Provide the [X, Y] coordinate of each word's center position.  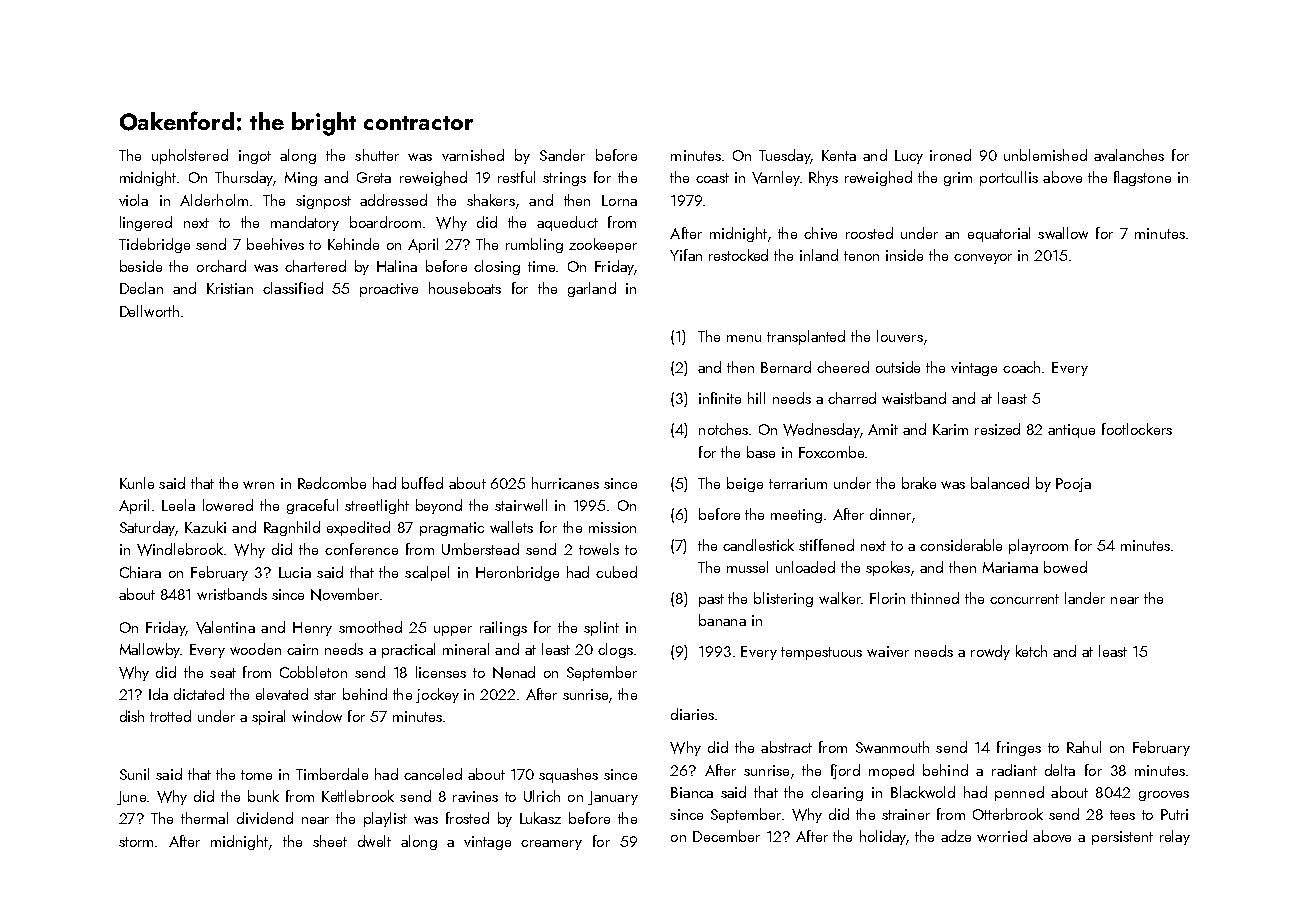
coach [1023, 367]
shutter [377, 155]
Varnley [776, 178]
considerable [961, 545]
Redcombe [332, 483]
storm [136, 842]
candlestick [758, 545]
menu [744, 338]
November [345, 594]
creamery [551, 845]
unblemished [1045, 155]
